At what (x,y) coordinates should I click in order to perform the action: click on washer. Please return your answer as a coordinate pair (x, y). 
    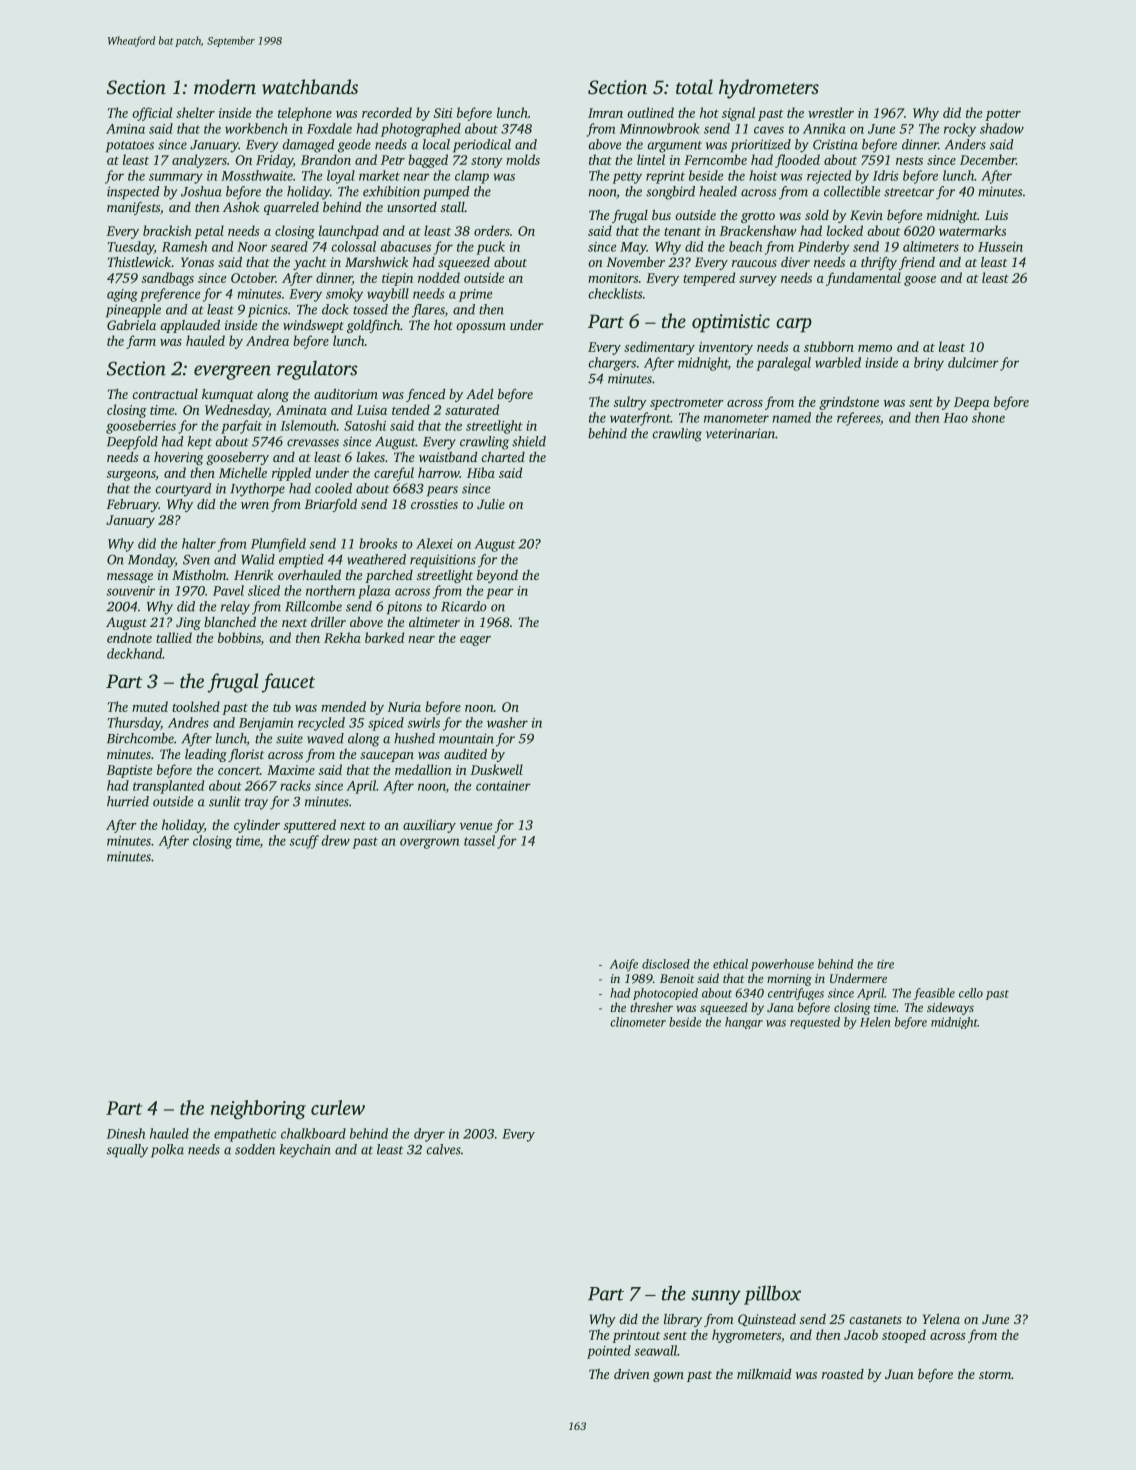
    Looking at the image, I should click on (507, 722).
